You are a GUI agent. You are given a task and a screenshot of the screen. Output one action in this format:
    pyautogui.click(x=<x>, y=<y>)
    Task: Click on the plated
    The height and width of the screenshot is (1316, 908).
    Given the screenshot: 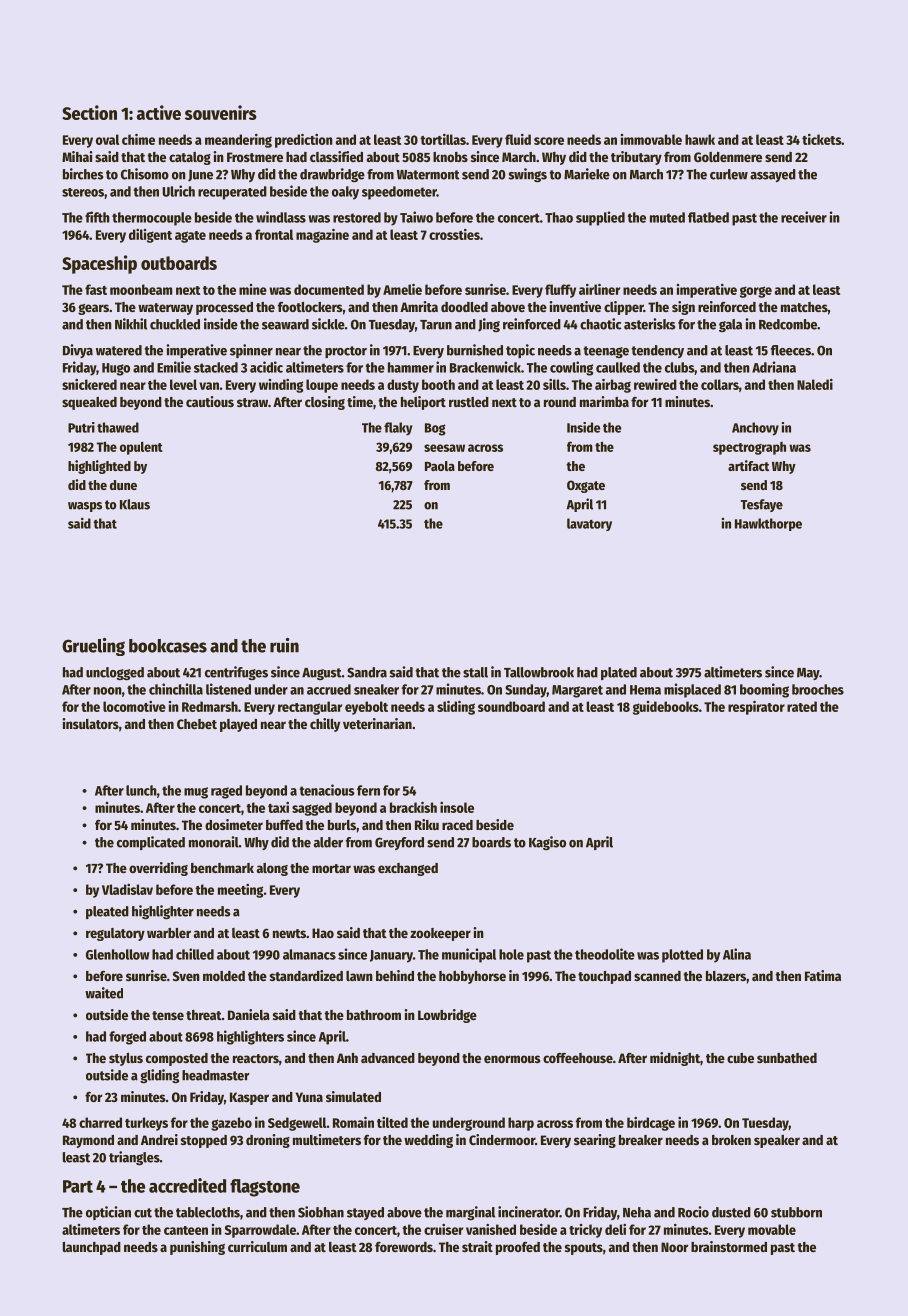 What is the action you would take?
    pyautogui.click(x=619, y=673)
